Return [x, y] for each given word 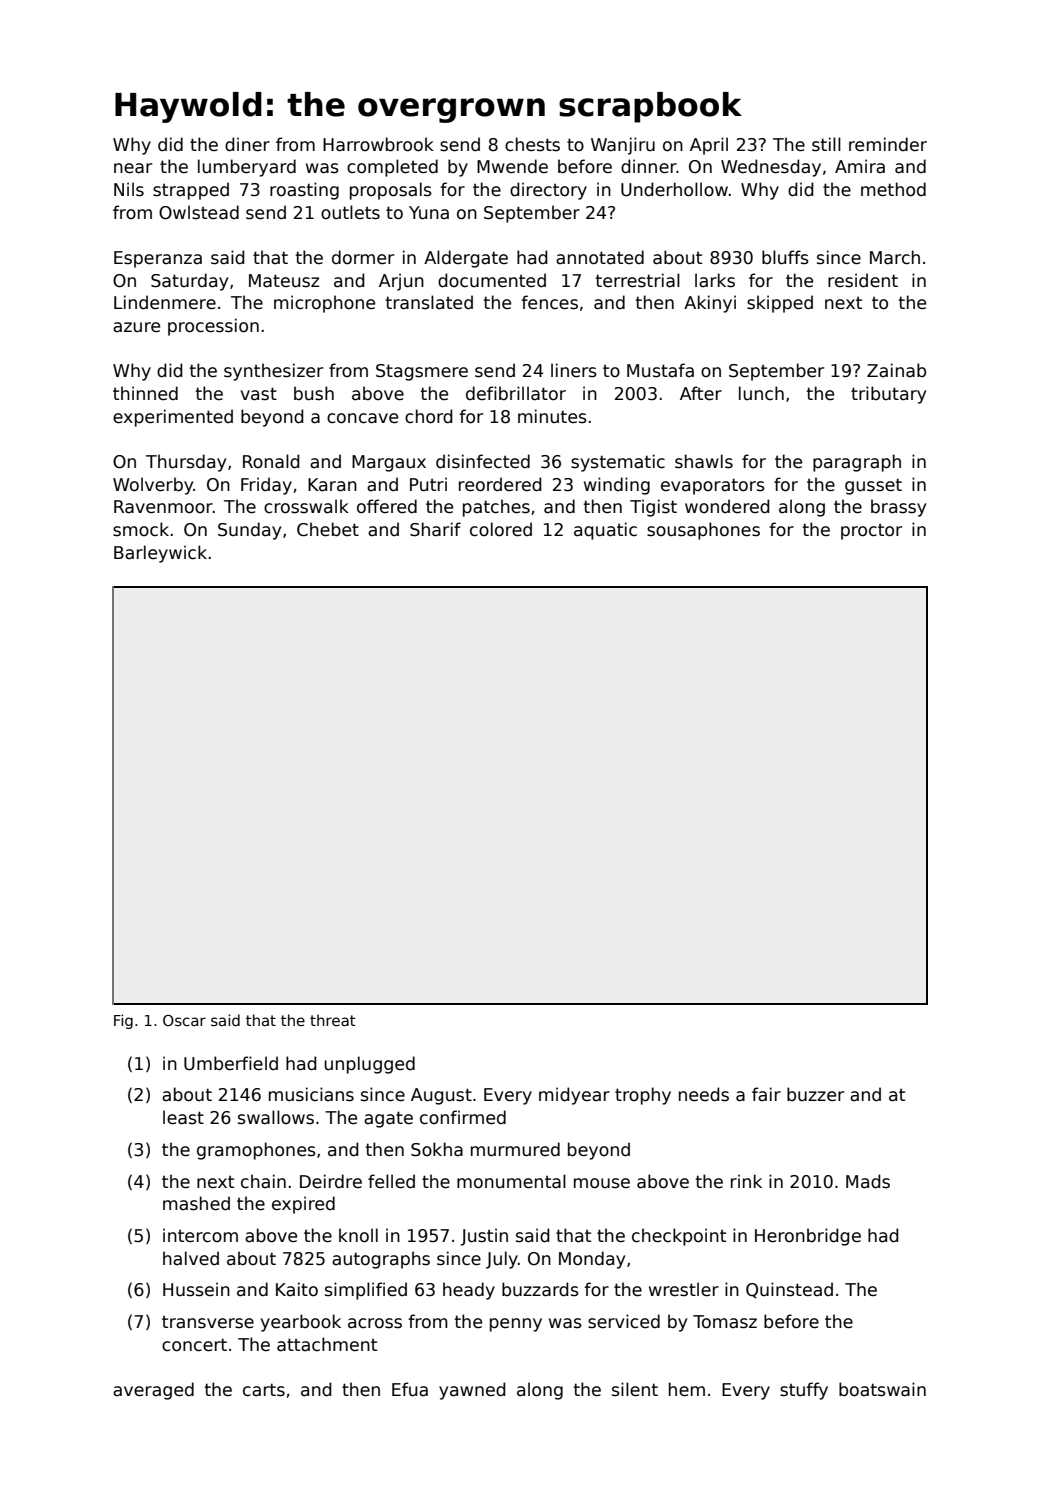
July [502, 1260]
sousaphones [703, 531]
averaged [153, 1391]
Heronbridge [808, 1237]
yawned [472, 1391]
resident [863, 280]
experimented [173, 418]
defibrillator [516, 393]
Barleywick [160, 554]
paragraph [857, 463]
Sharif [435, 529]
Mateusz [284, 281]
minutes [552, 416]
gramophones [256, 1151]
